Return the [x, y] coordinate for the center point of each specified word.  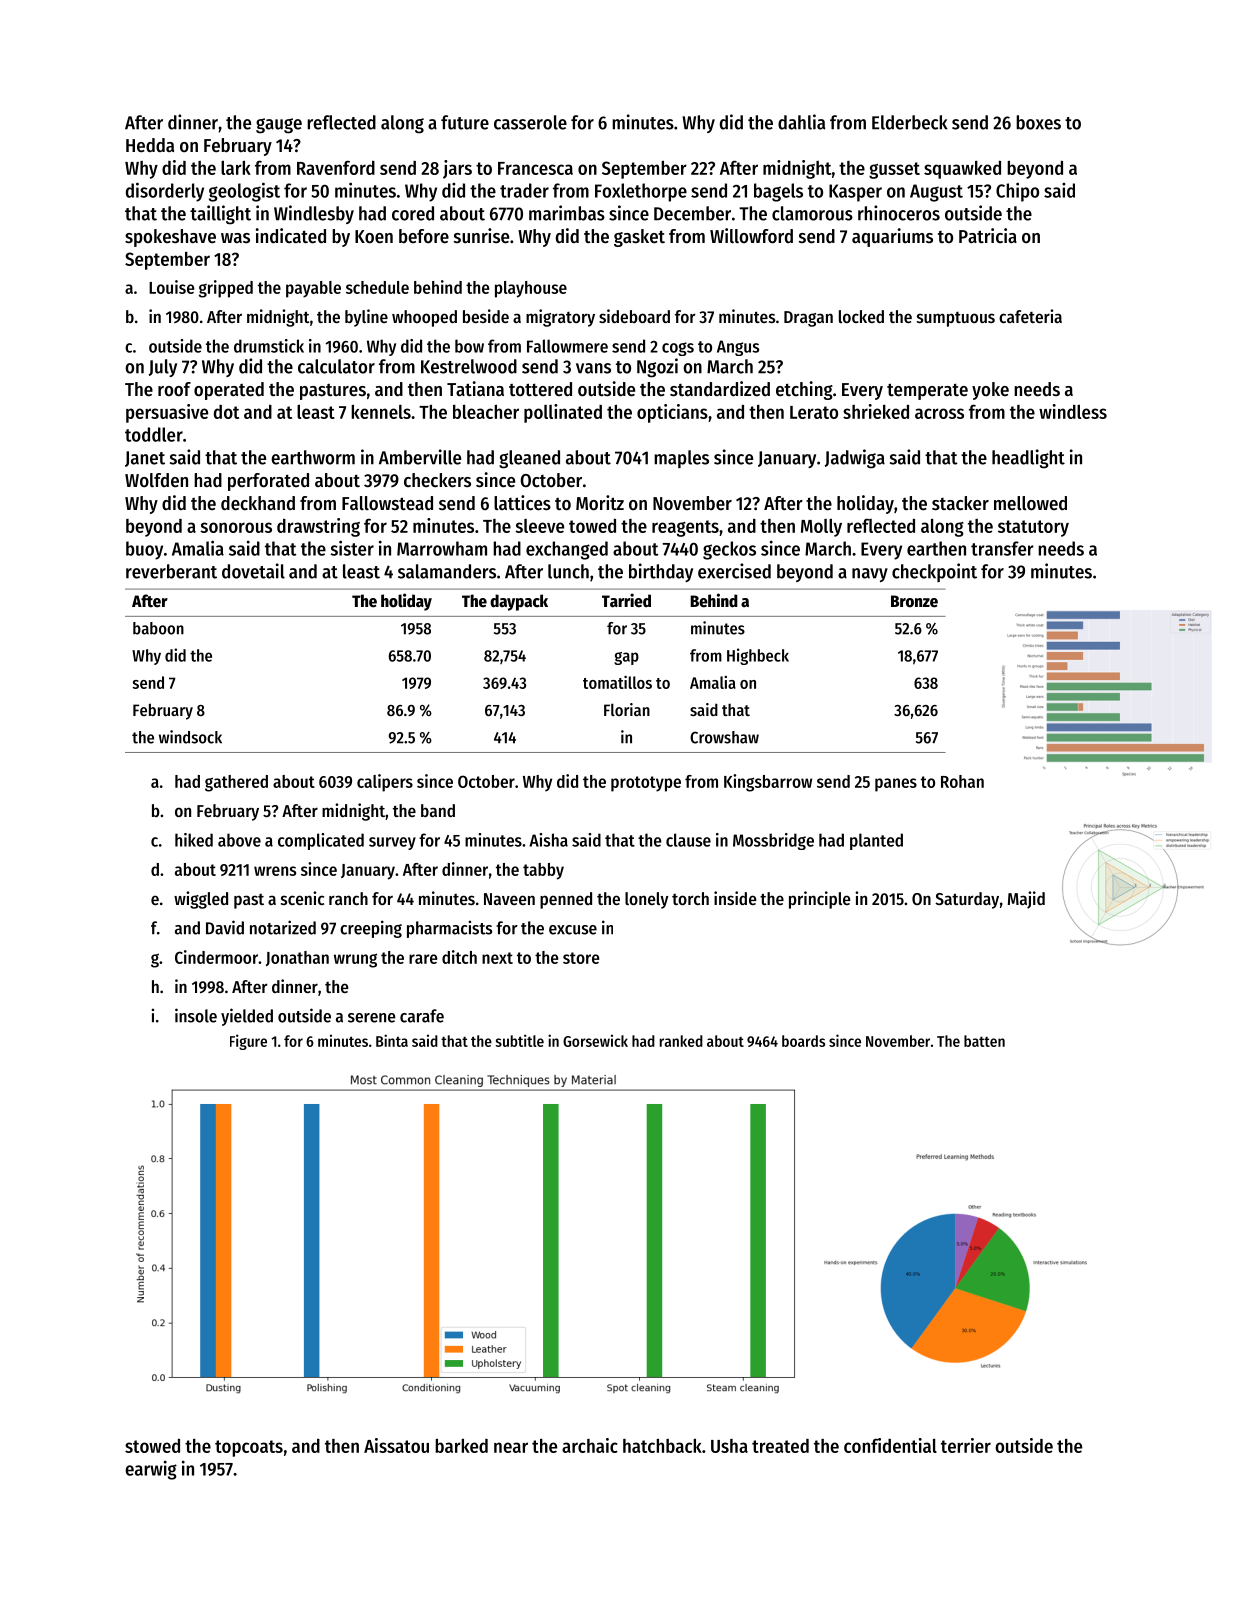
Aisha [548, 840]
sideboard [634, 316]
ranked [681, 1041]
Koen [374, 237]
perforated [268, 482]
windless [1073, 411]
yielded [247, 1017]
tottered [540, 389]
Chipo [1017, 192]
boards [803, 1041]
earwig [151, 1470]
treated [780, 1446]
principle [820, 900]
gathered [236, 783]
